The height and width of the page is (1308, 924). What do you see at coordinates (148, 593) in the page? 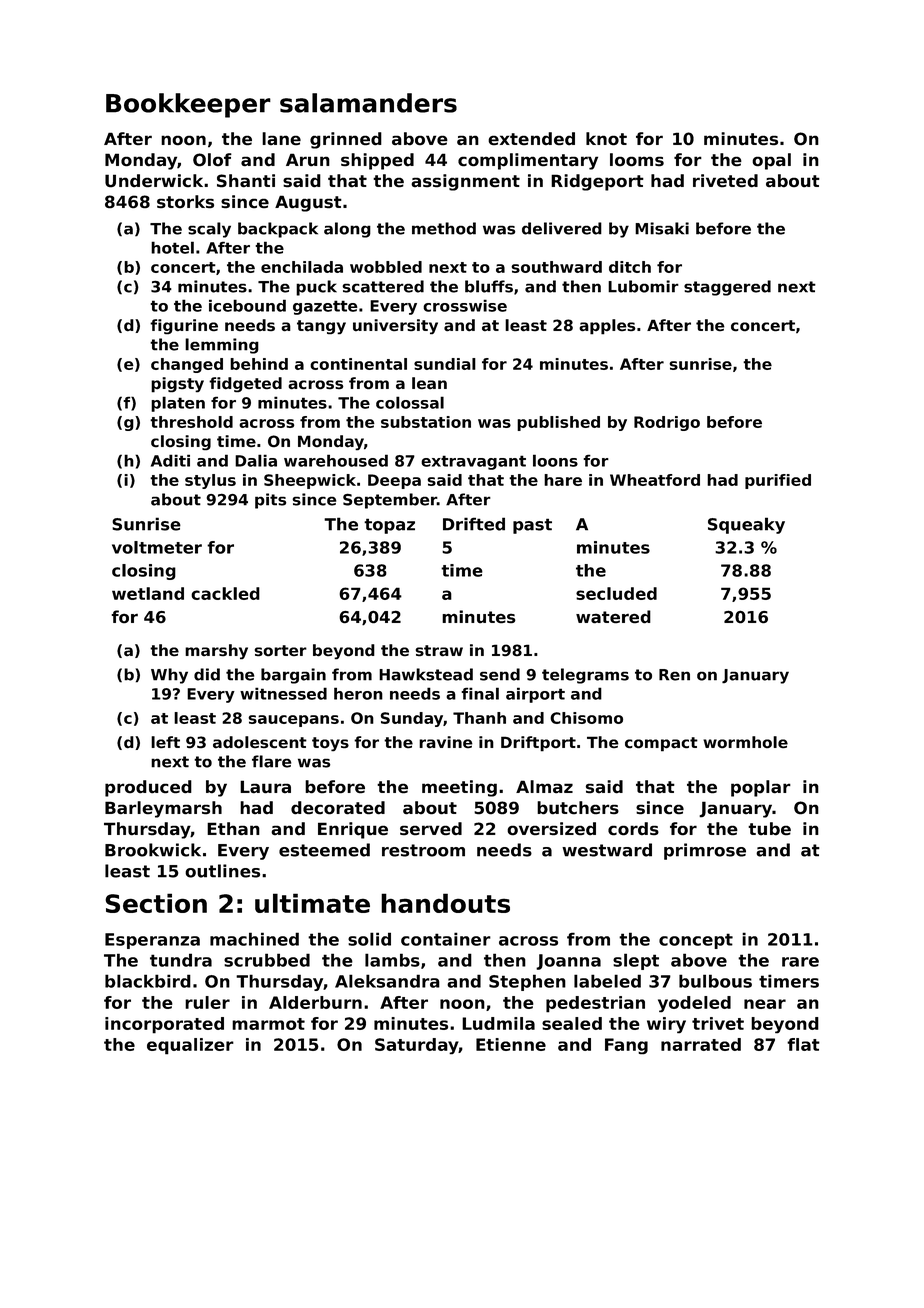
I see `wetland` at bounding box center [148, 593].
